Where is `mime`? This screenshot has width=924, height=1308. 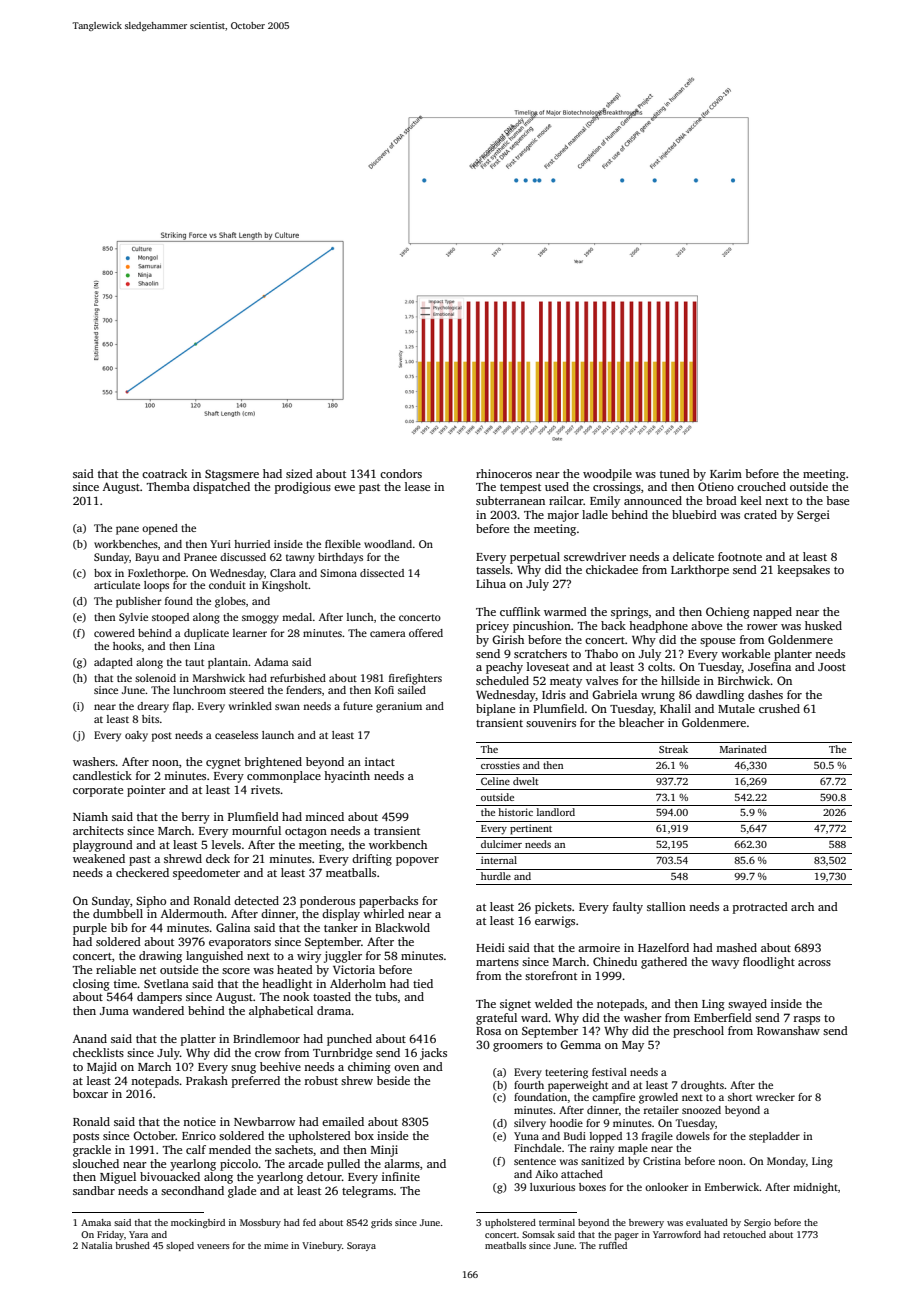 mime is located at coordinates (276, 1245).
